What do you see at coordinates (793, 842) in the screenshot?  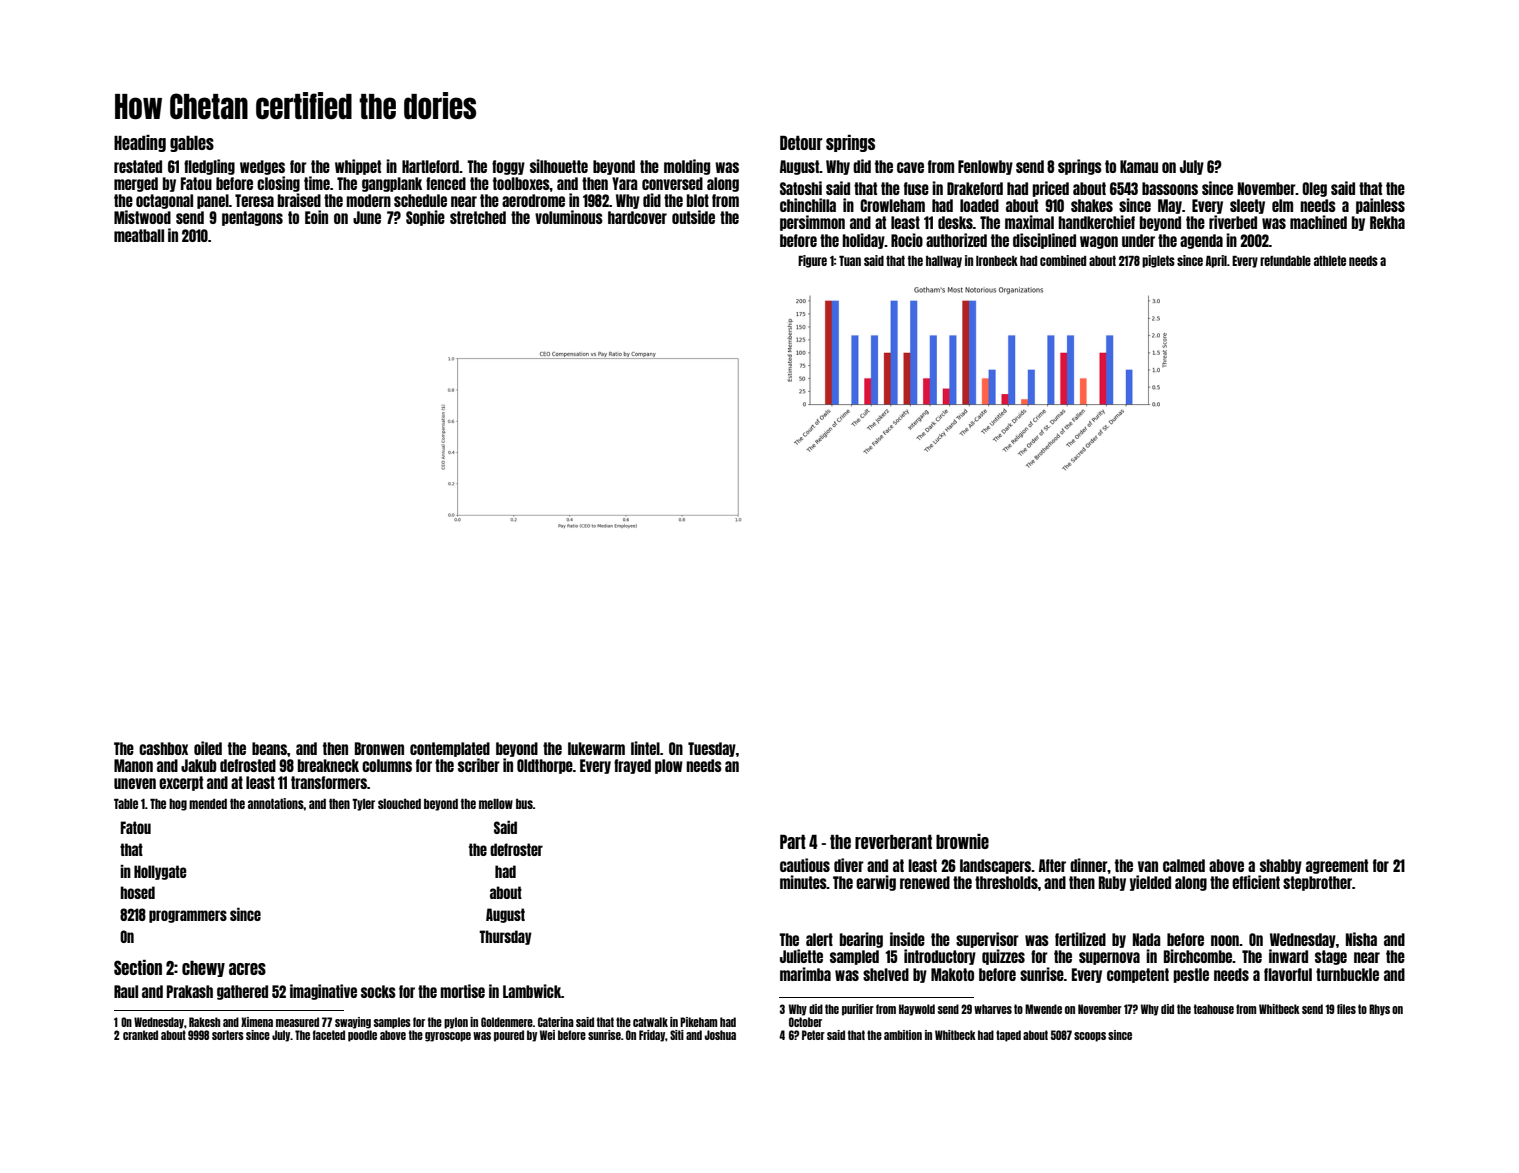 I see `Part` at bounding box center [793, 842].
